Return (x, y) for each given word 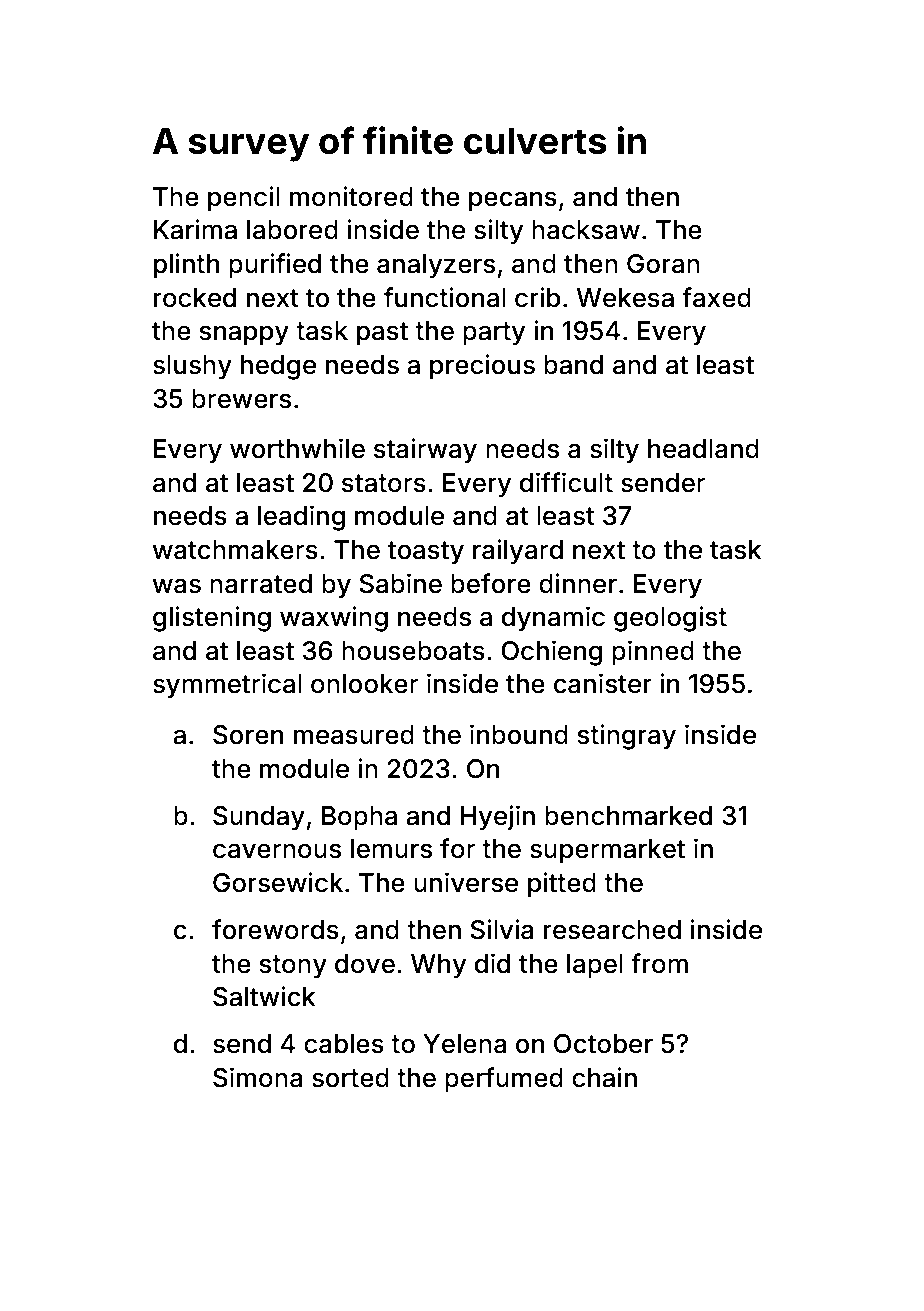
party (494, 334)
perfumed (504, 1080)
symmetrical (227, 686)
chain (604, 1077)
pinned (653, 653)
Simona (258, 1077)
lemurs (391, 849)
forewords (275, 929)
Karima (195, 229)
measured (354, 735)
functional (445, 297)
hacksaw (586, 230)
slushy (192, 367)
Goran (663, 264)
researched (612, 930)
